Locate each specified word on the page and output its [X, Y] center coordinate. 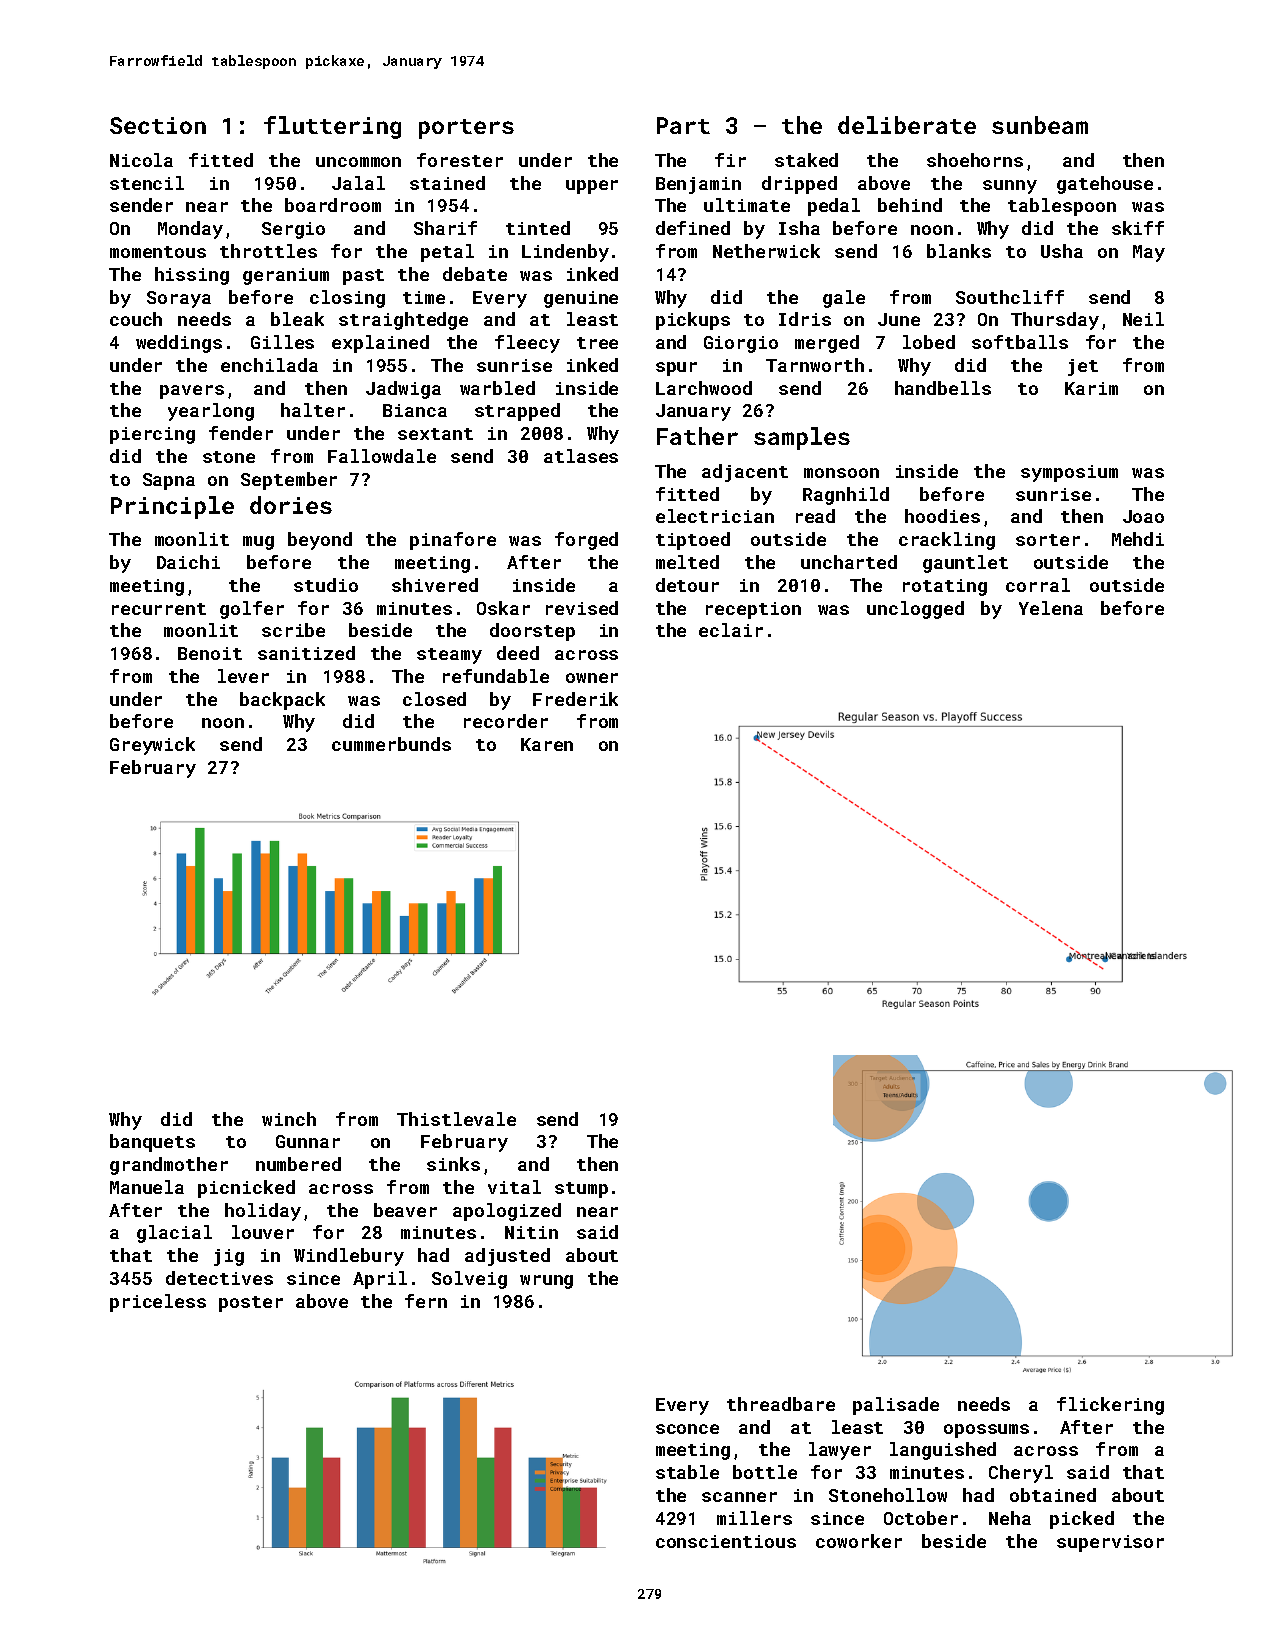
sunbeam [1040, 125]
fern [426, 1301]
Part [683, 125]
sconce [687, 1429]
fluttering [332, 127]
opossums [986, 1431]
